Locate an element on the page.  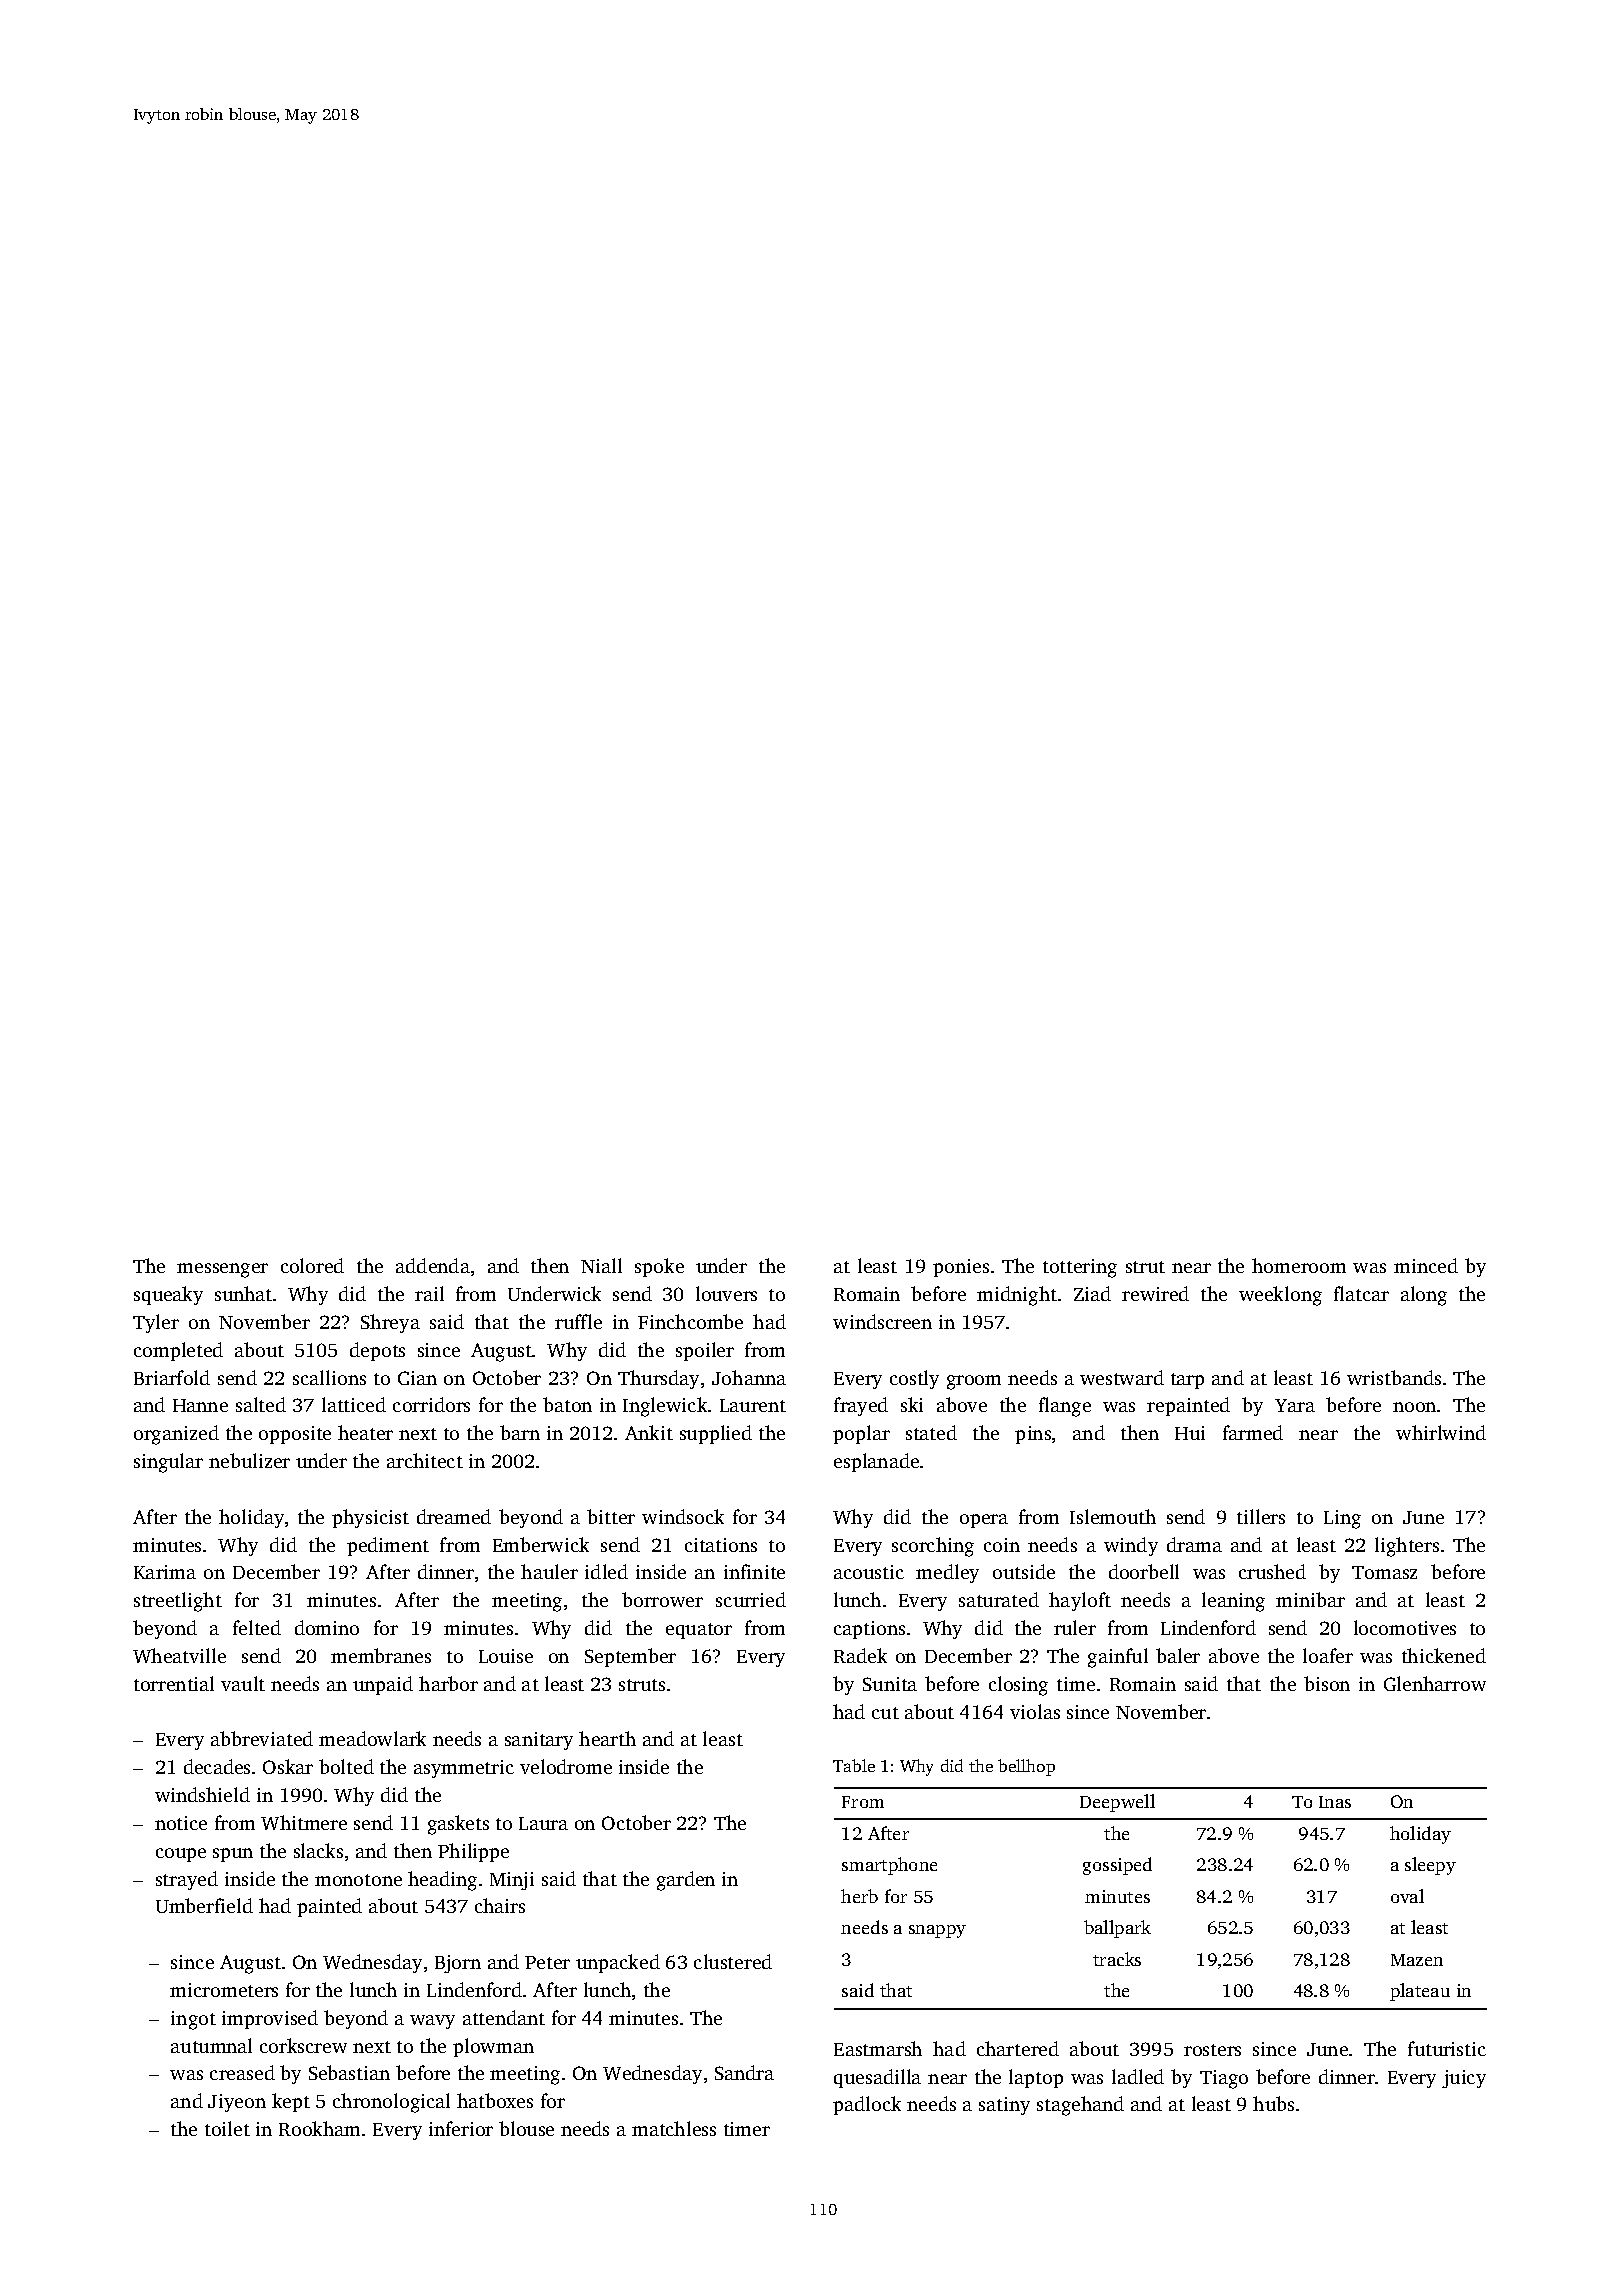
decades is located at coordinates (217, 1766).
